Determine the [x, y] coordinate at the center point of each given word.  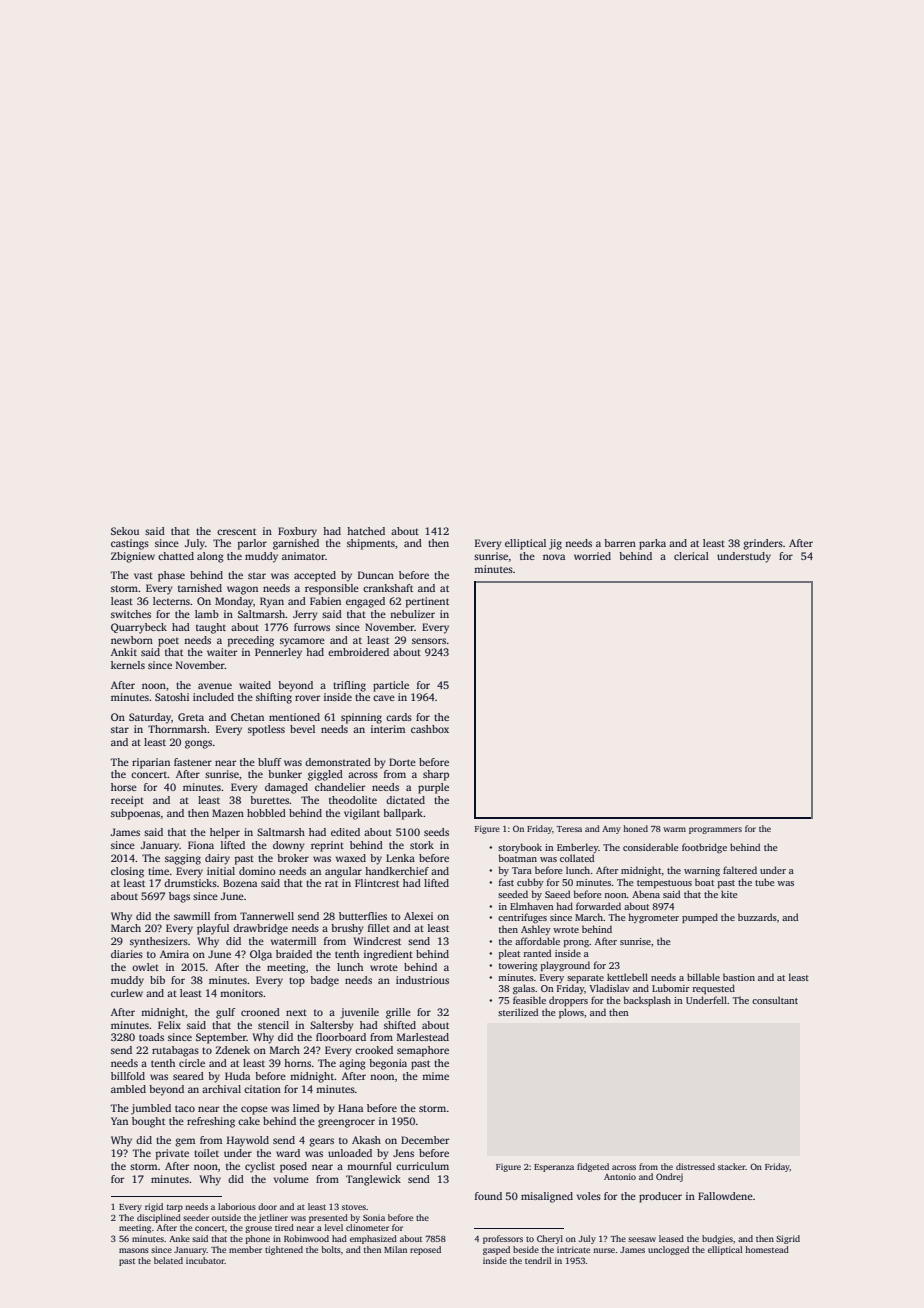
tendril [538, 1260]
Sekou [125, 531]
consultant [775, 1000]
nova [554, 557]
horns [297, 1063]
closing [127, 872]
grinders [763, 544]
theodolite [353, 800]
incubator [205, 1260]
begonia [388, 1064]
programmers [715, 830]
